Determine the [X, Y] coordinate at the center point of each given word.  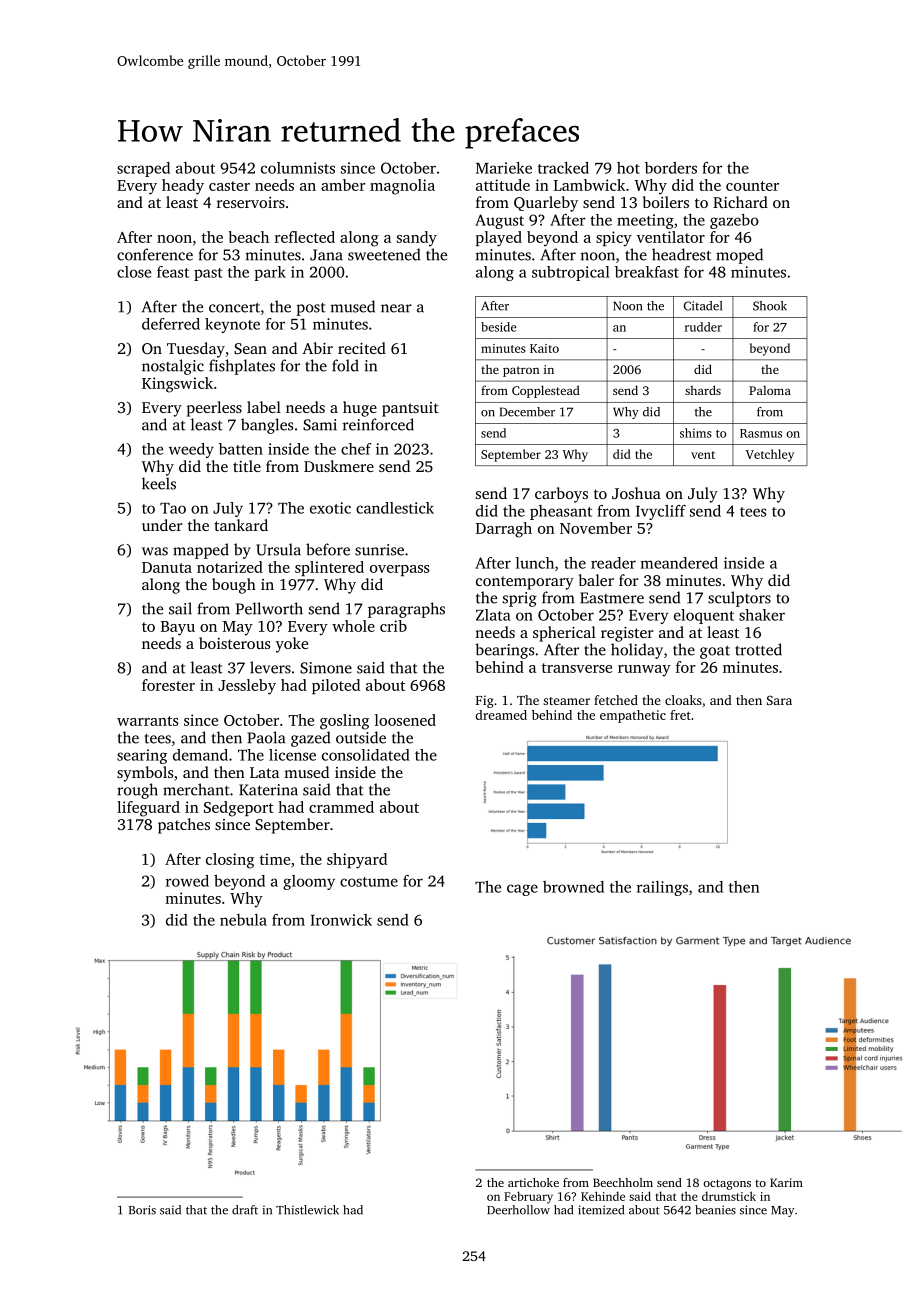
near [396, 308]
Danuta [167, 567]
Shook [770, 306]
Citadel [703, 306]
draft [245, 1210]
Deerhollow [518, 1210]
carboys [561, 495]
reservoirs [251, 202]
